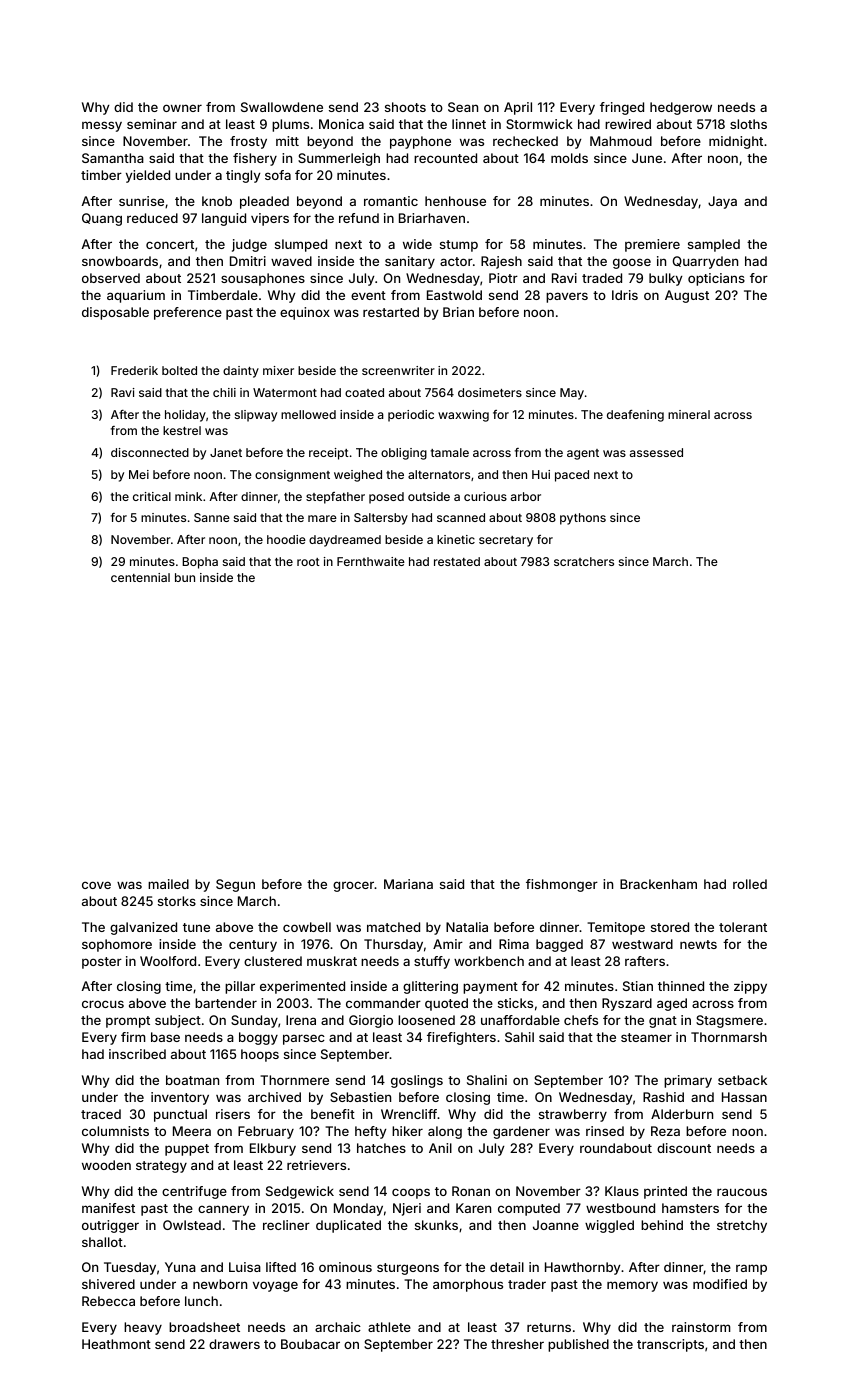 The width and height of the document is (849, 1400). What do you see at coordinates (116, 1344) in the document?
I see `Heathmont` at bounding box center [116, 1344].
